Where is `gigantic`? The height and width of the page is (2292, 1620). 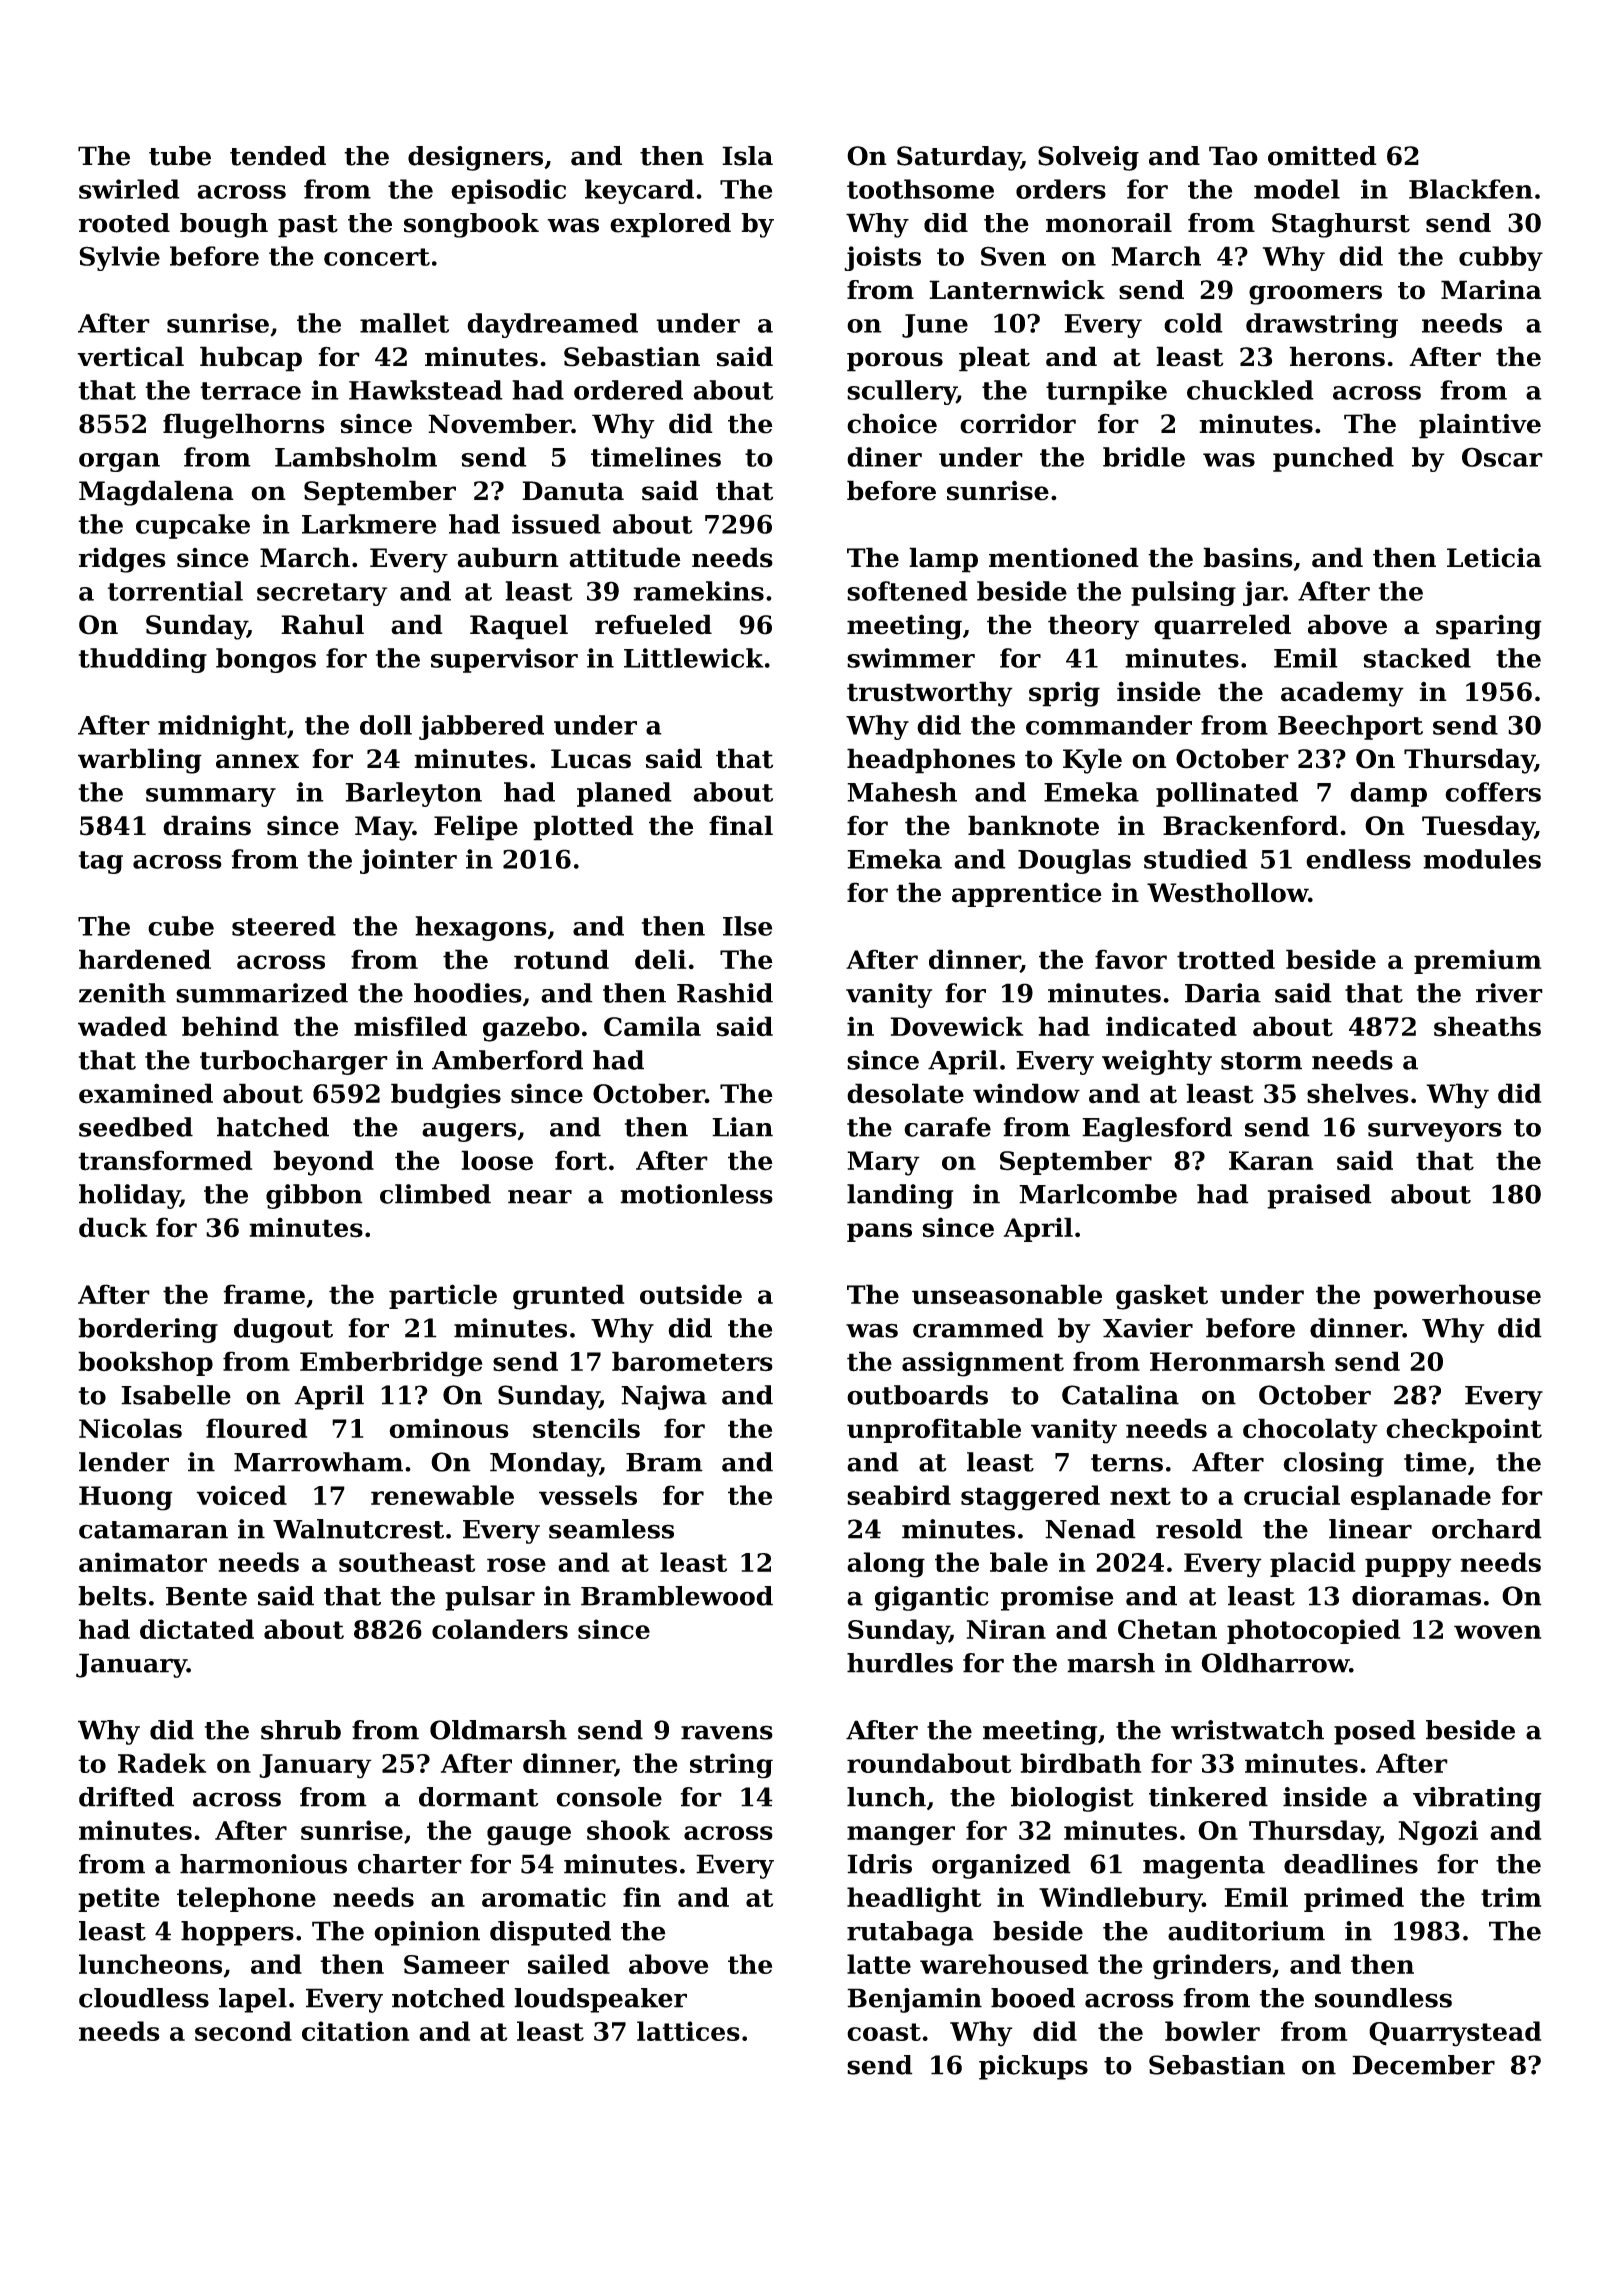 gigantic is located at coordinates (932, 1598).
